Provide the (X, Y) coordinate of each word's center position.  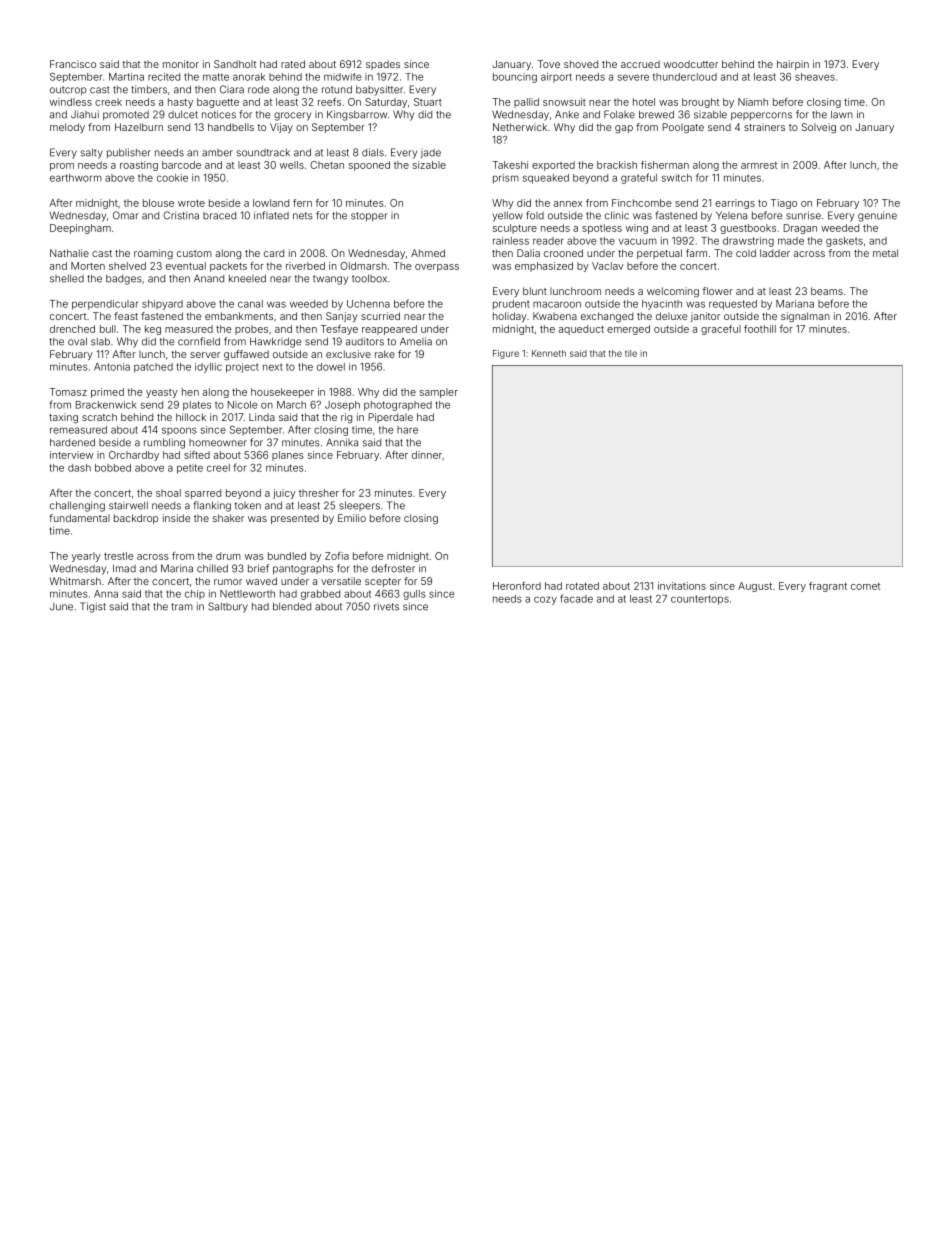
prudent (511, 305)
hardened (72, 442)
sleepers (359, 506)
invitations (682, 586)
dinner (427, 455)
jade (431, 153)
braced (219, 216)
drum (228, 556)
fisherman (665, 165)
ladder (775, 253)
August (755, 587)
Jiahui (85, 114)
